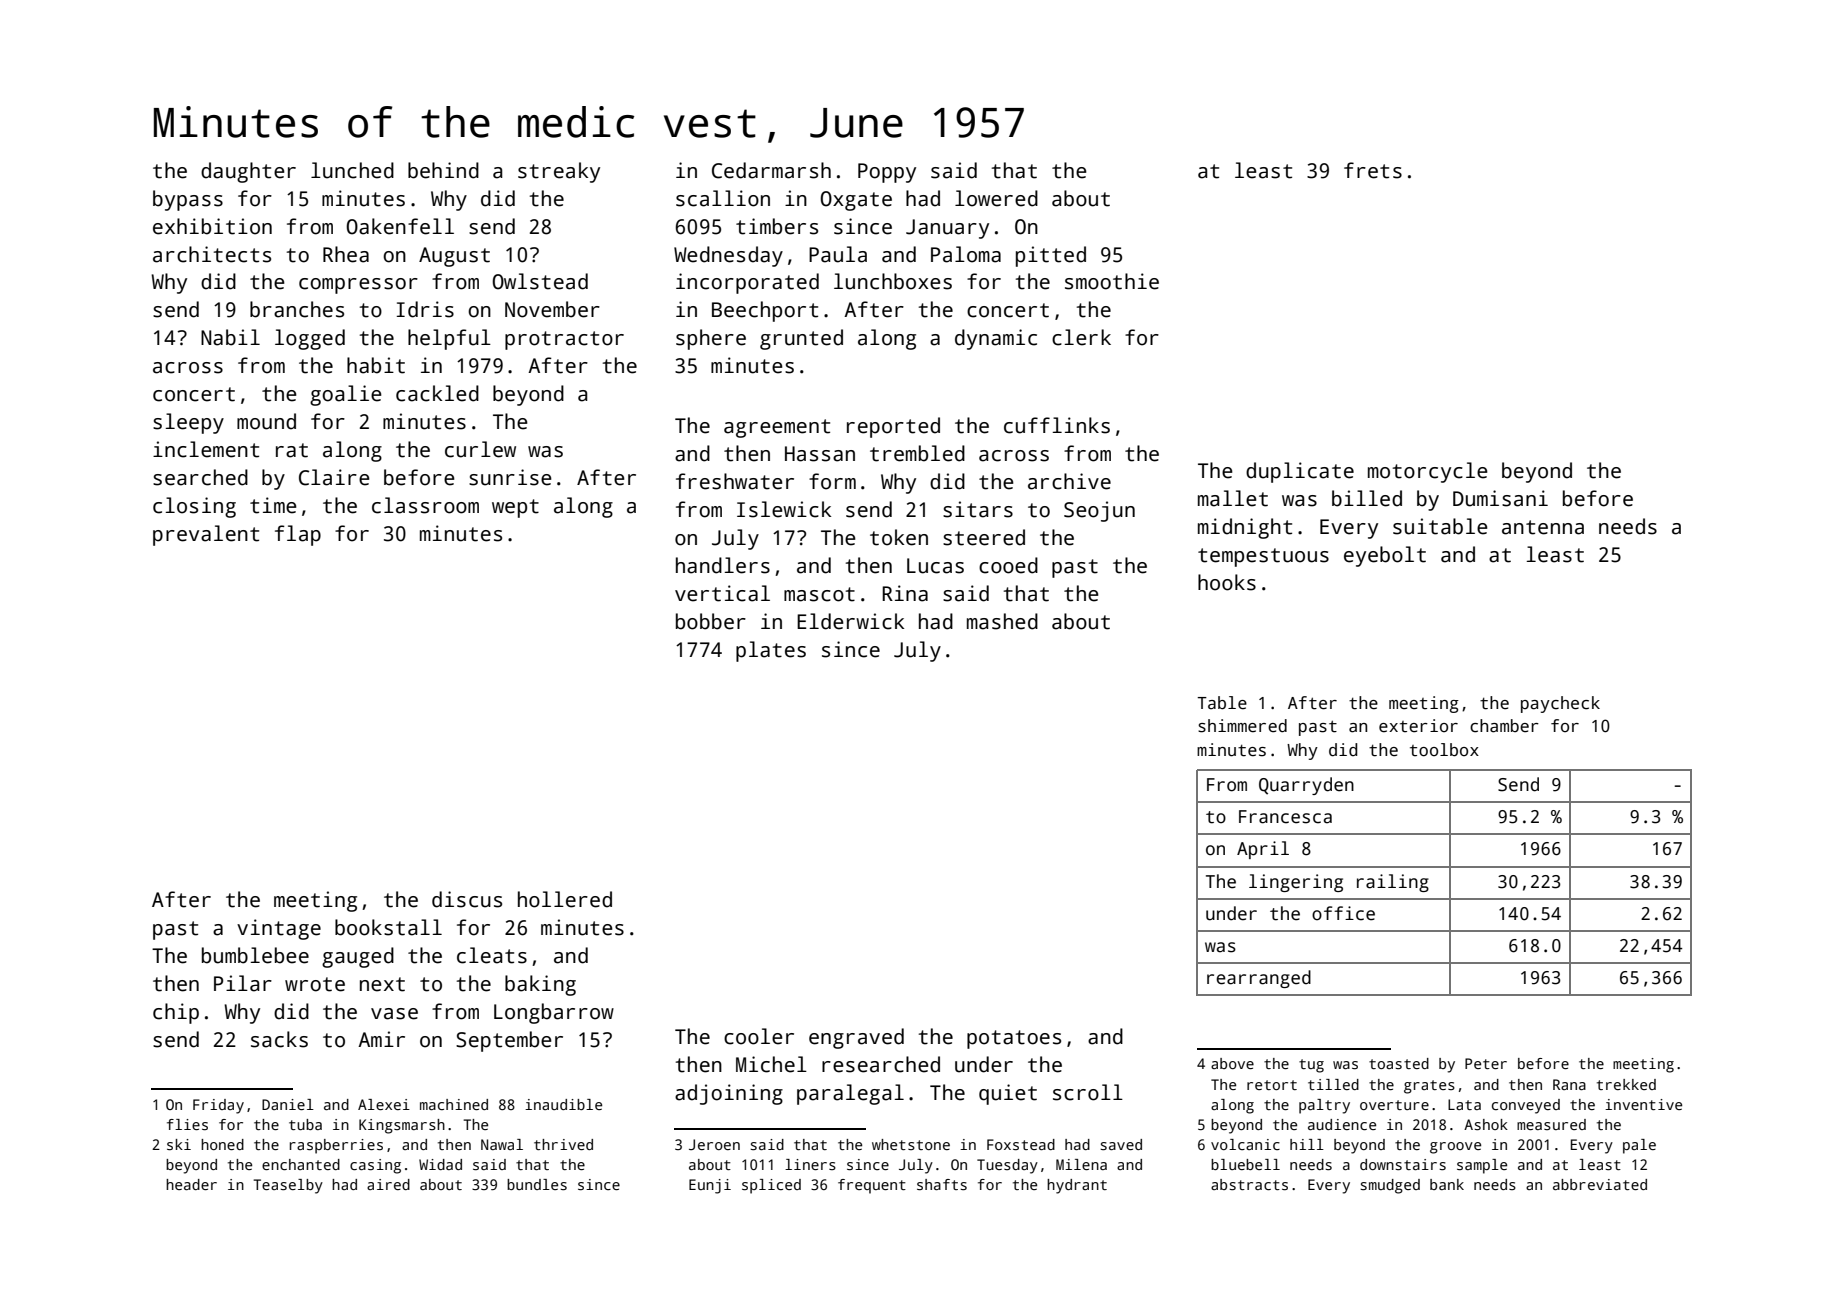  Describe the element at coordinates (1343, 913) in the screenshot. I see `office` at that location.
